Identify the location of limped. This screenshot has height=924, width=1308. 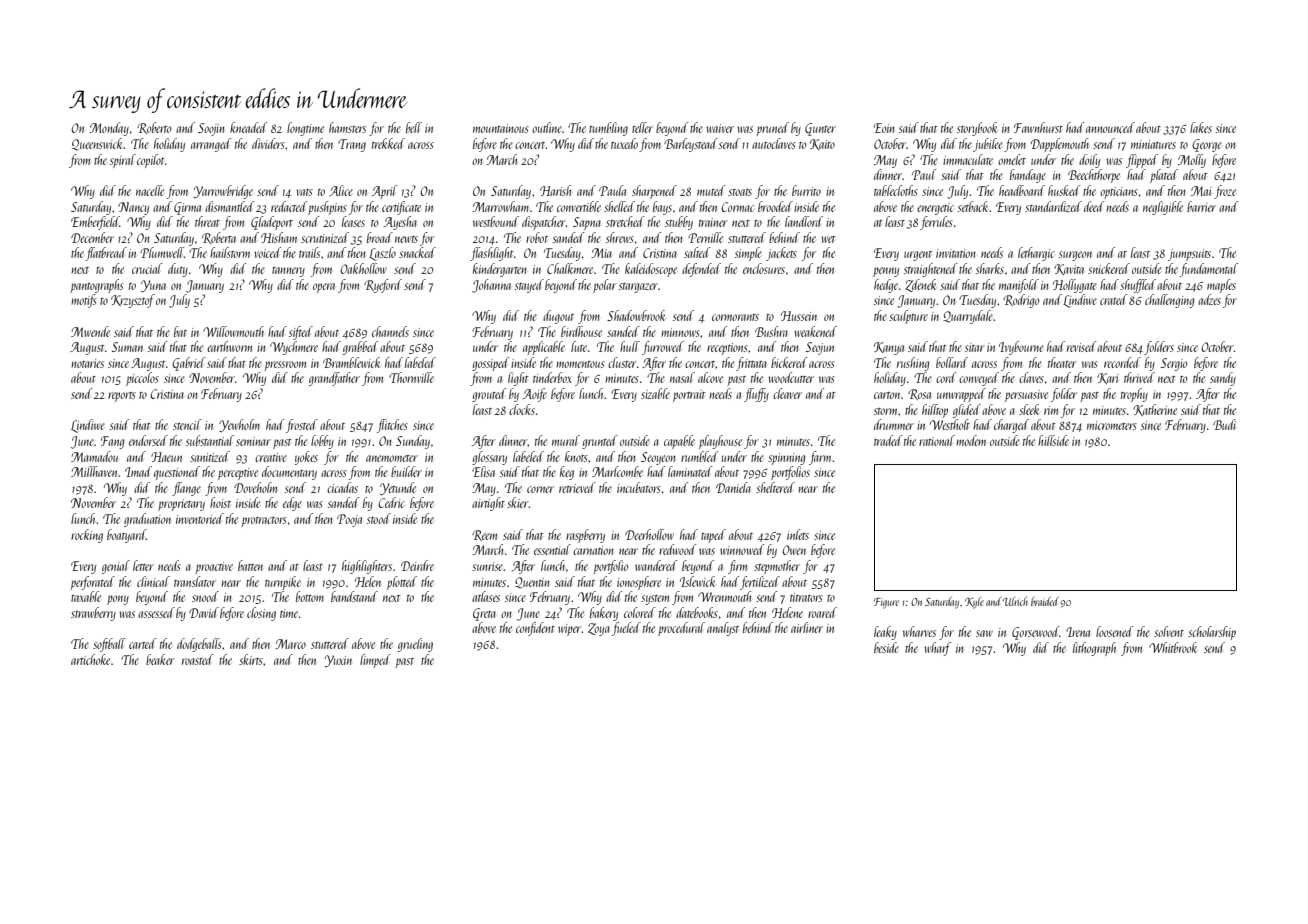
(375, 661).
